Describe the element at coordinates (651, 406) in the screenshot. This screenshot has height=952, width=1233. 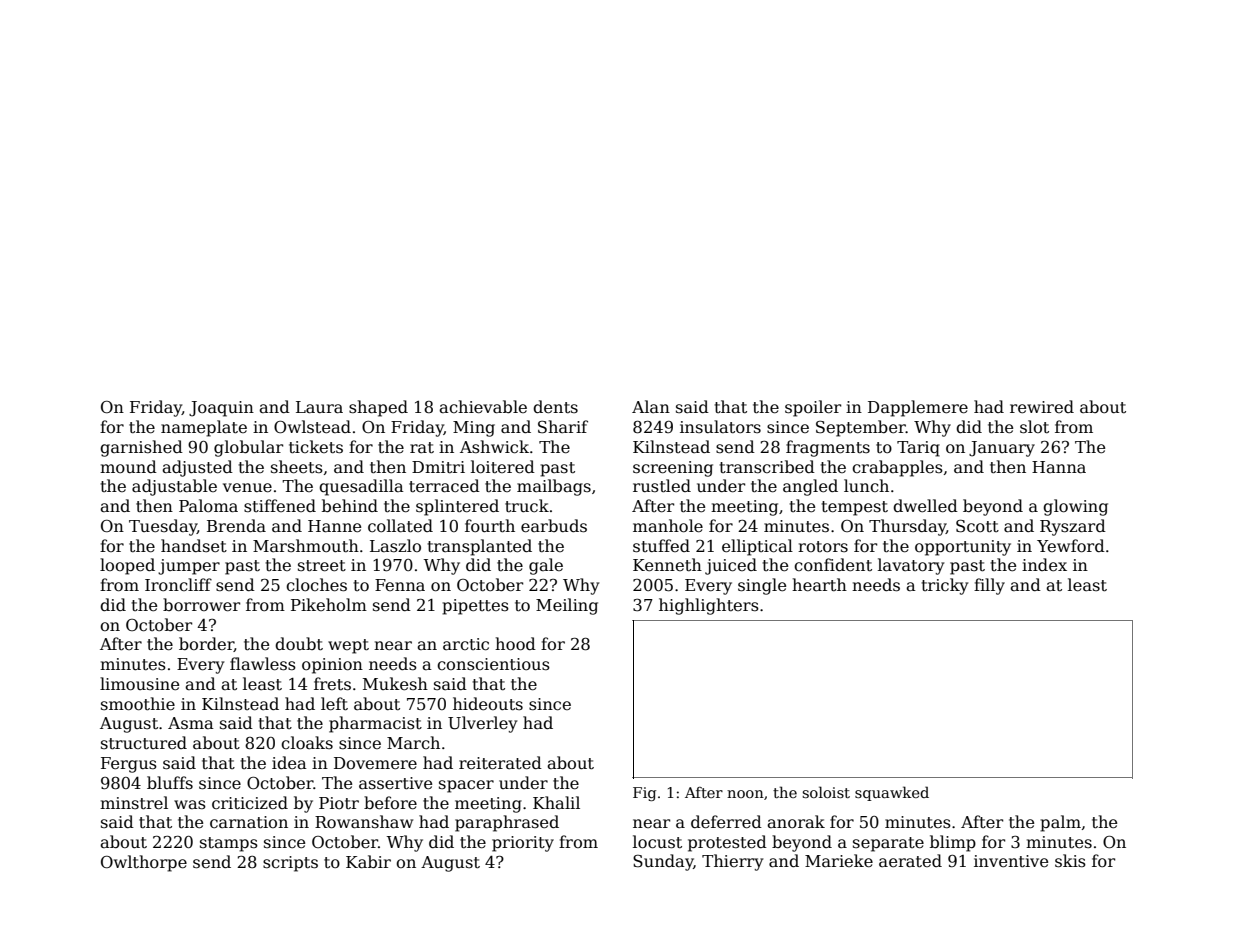
I see `Alan` at that location.
